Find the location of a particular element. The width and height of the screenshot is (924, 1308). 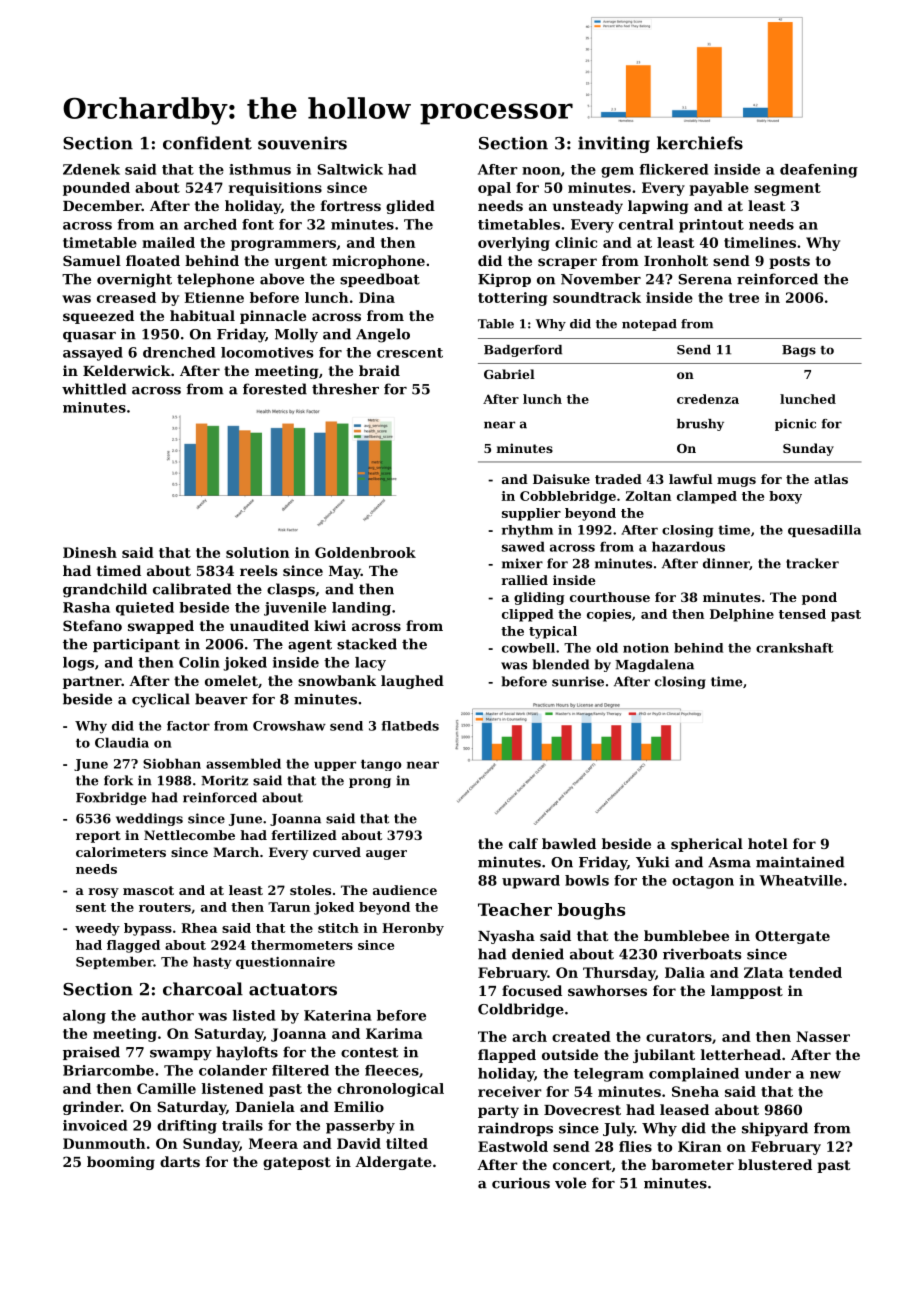

courthouse is located at coordinates (610, 597).
